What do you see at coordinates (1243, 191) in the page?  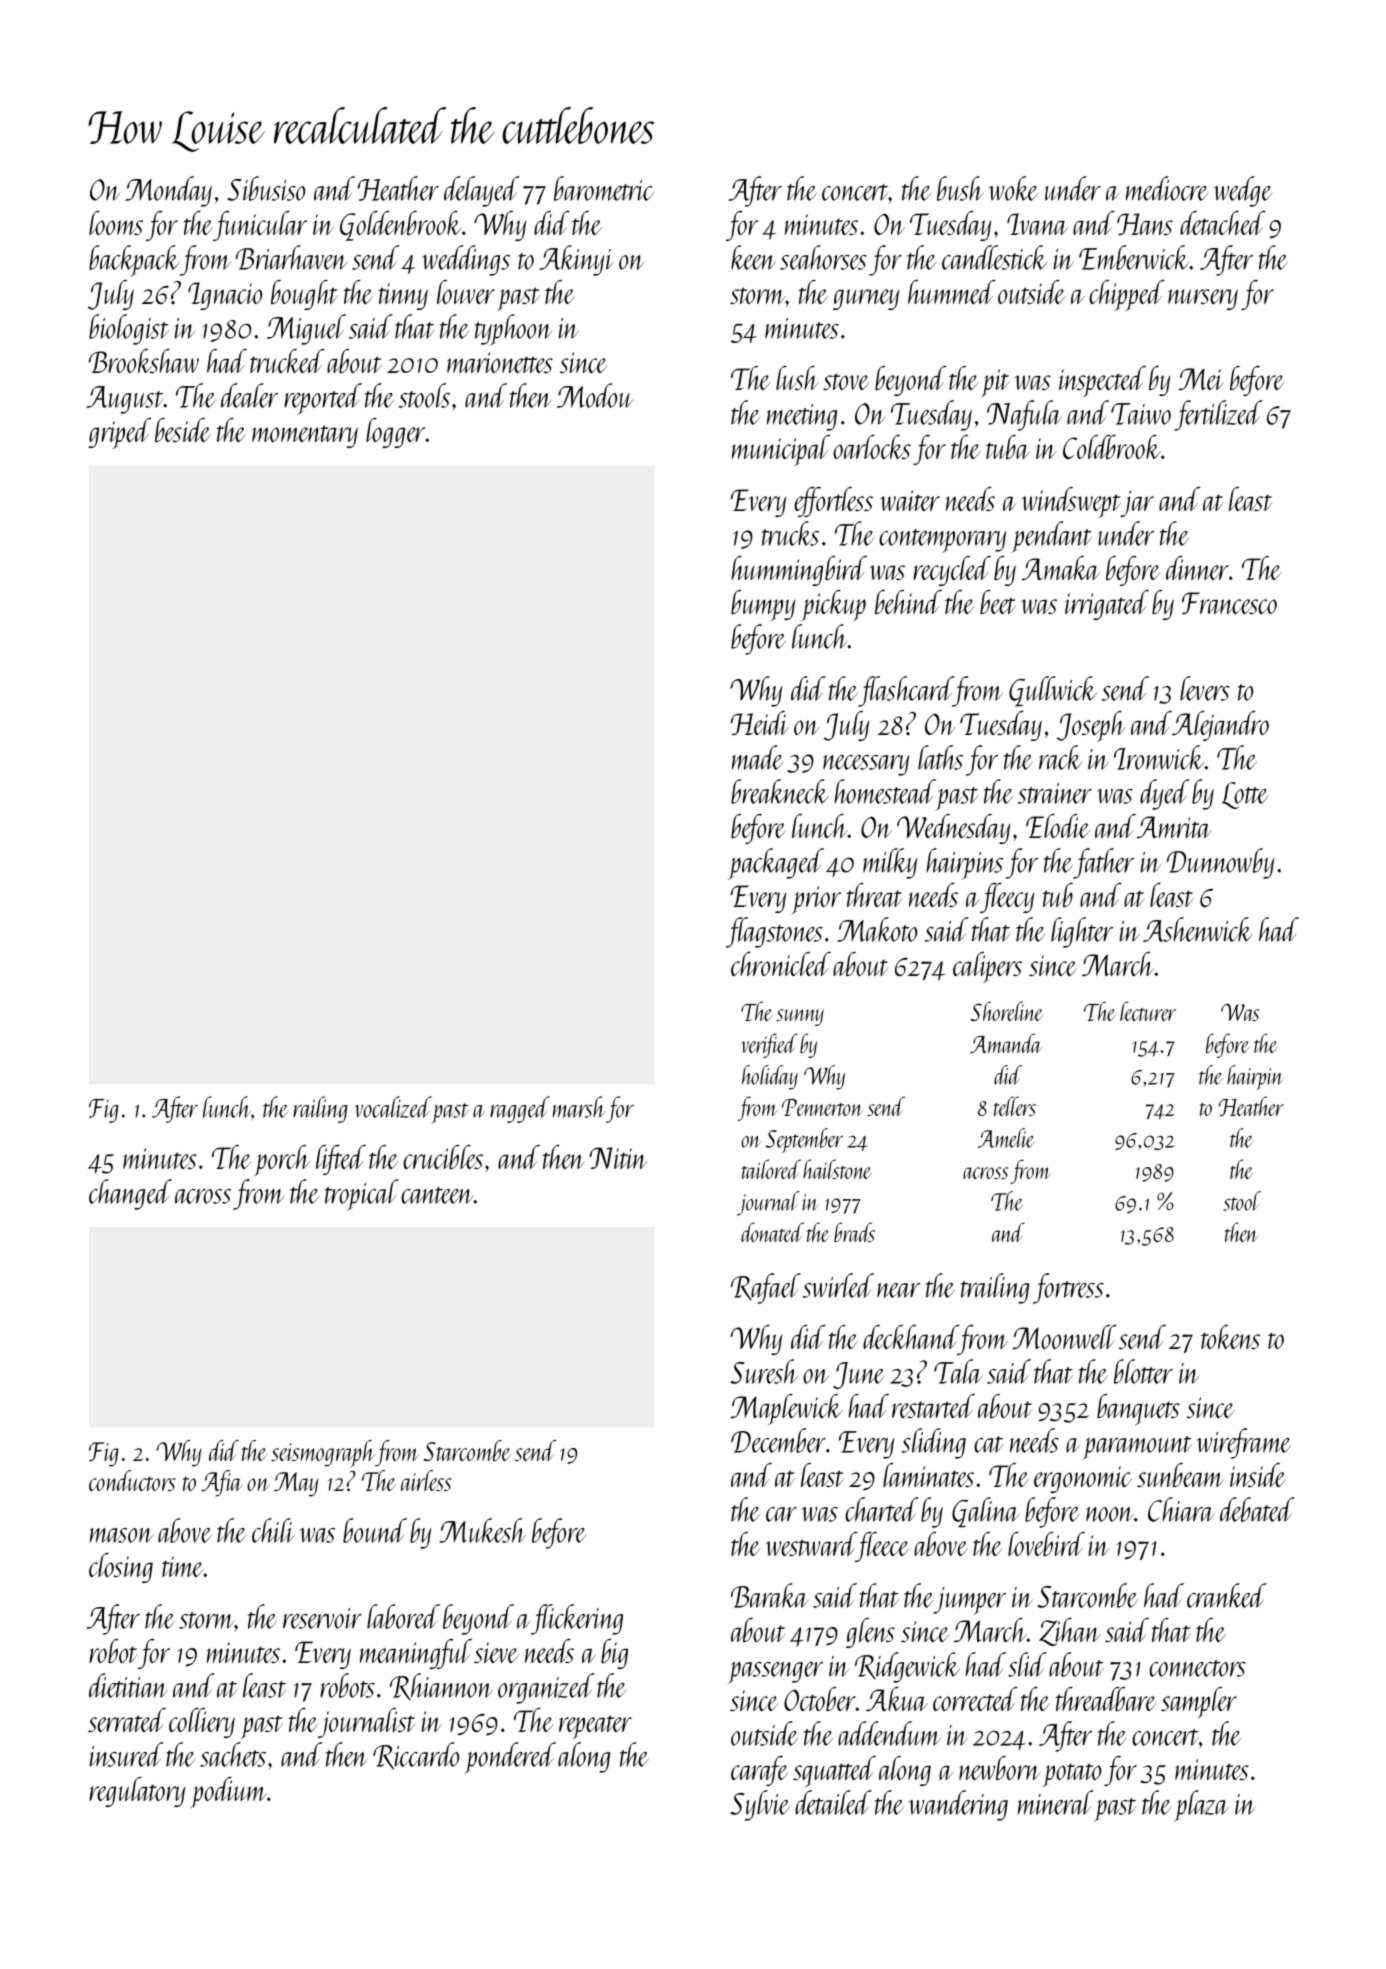 I see `wedge` at bounding box center [1243, 191].
